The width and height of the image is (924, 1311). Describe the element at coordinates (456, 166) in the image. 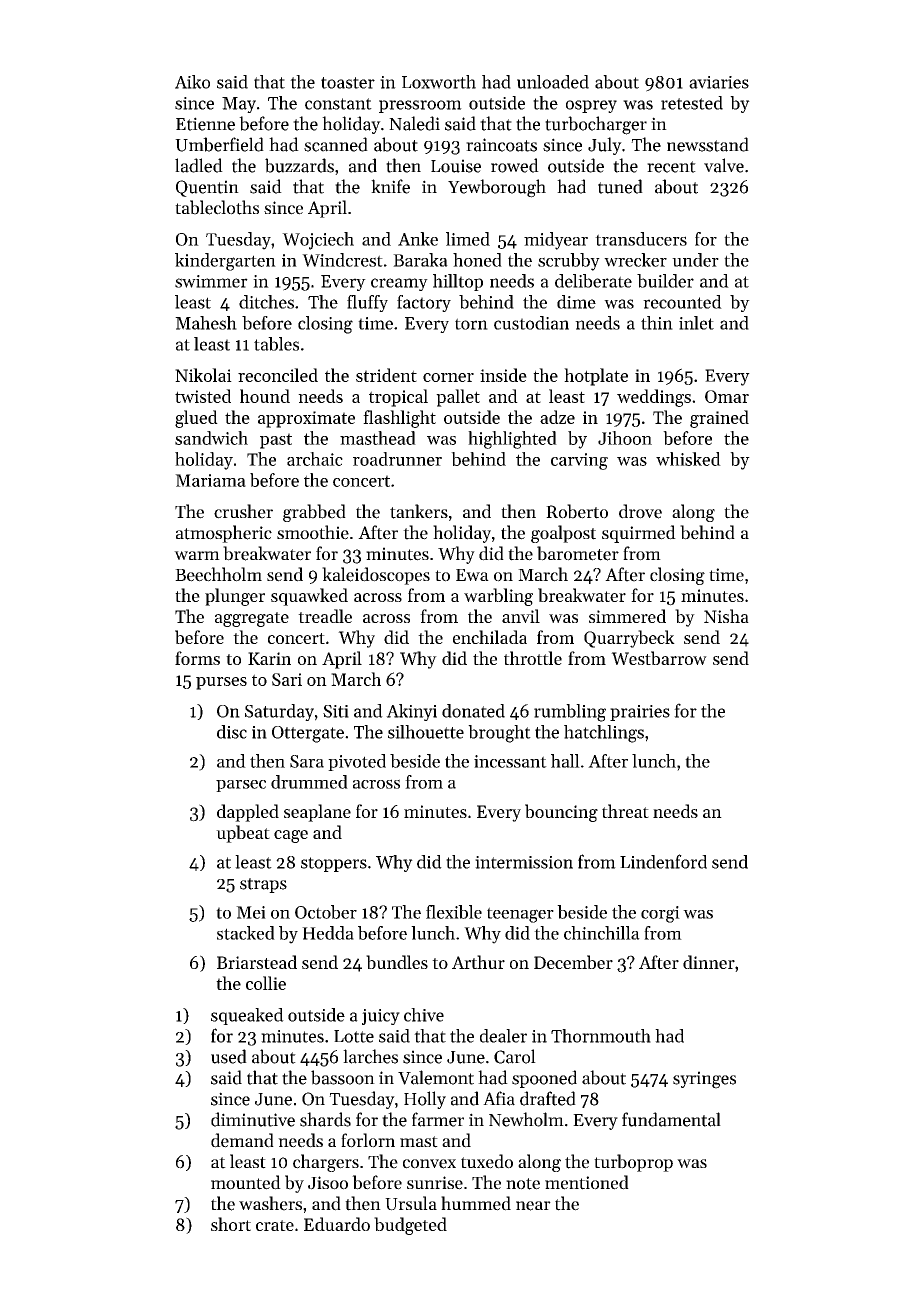

I see `Louise` at that location.
